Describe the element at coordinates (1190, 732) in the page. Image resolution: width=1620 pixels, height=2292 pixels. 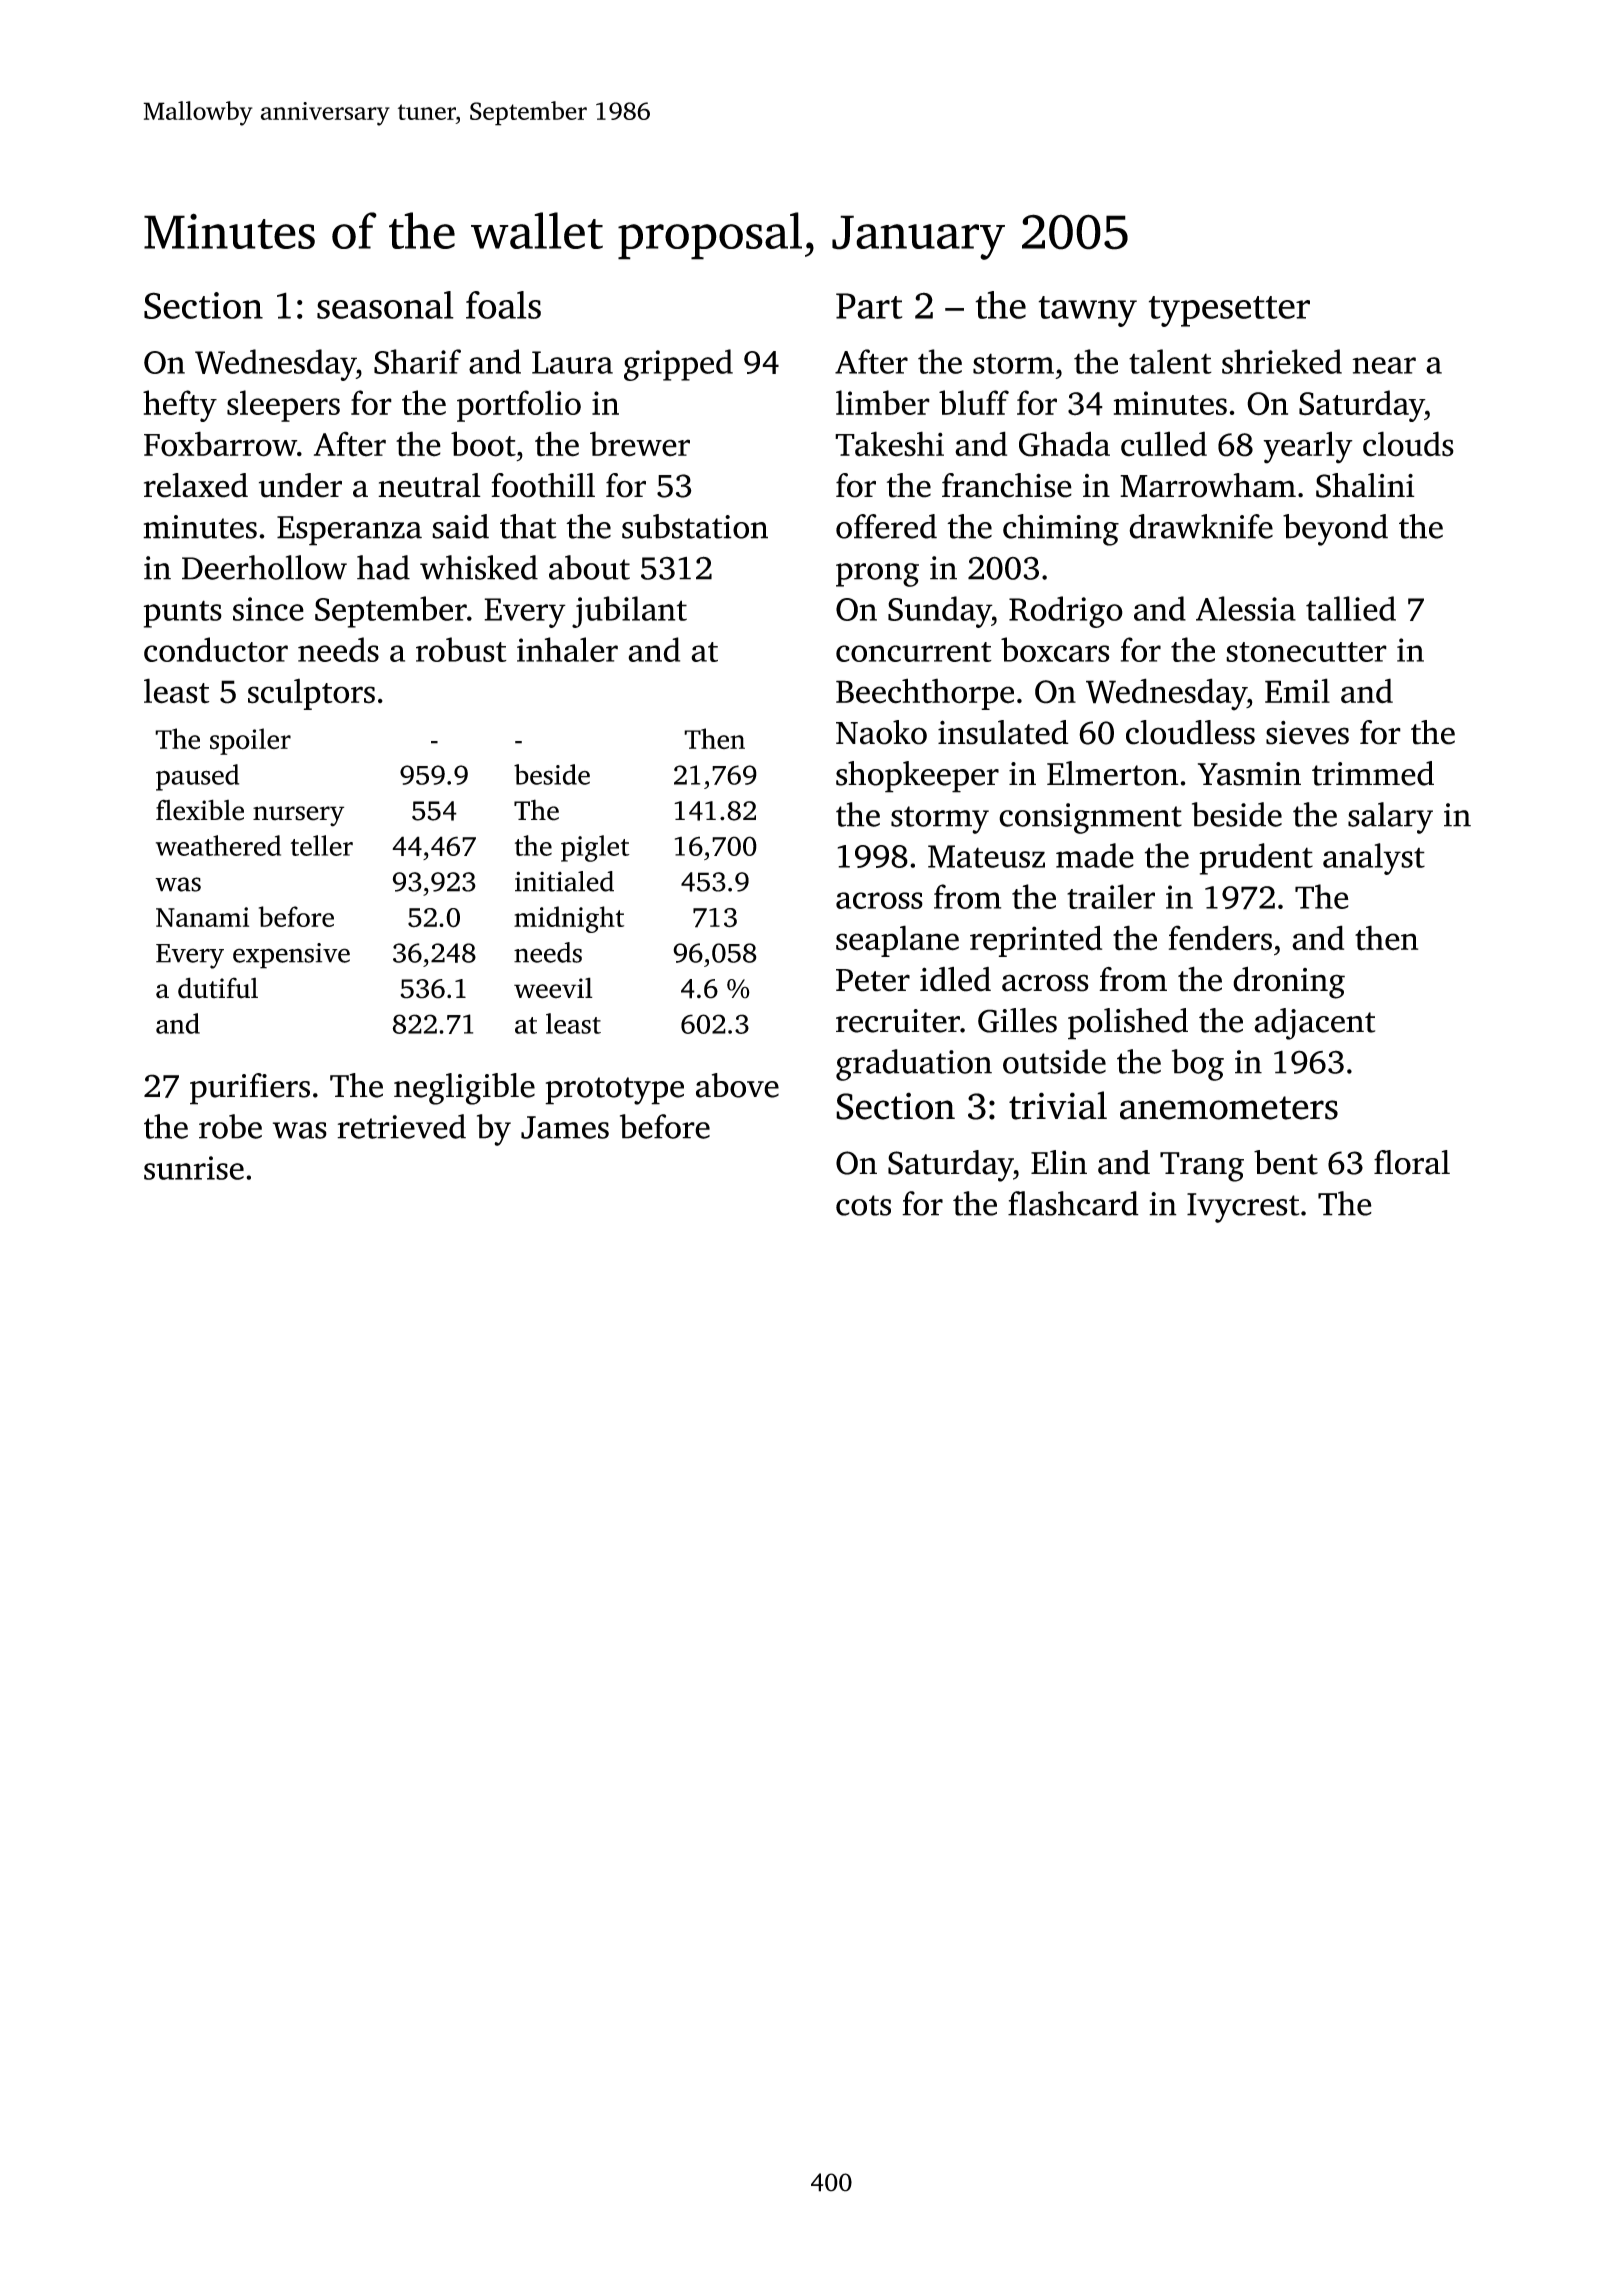
I see `cloudless` at that location.
